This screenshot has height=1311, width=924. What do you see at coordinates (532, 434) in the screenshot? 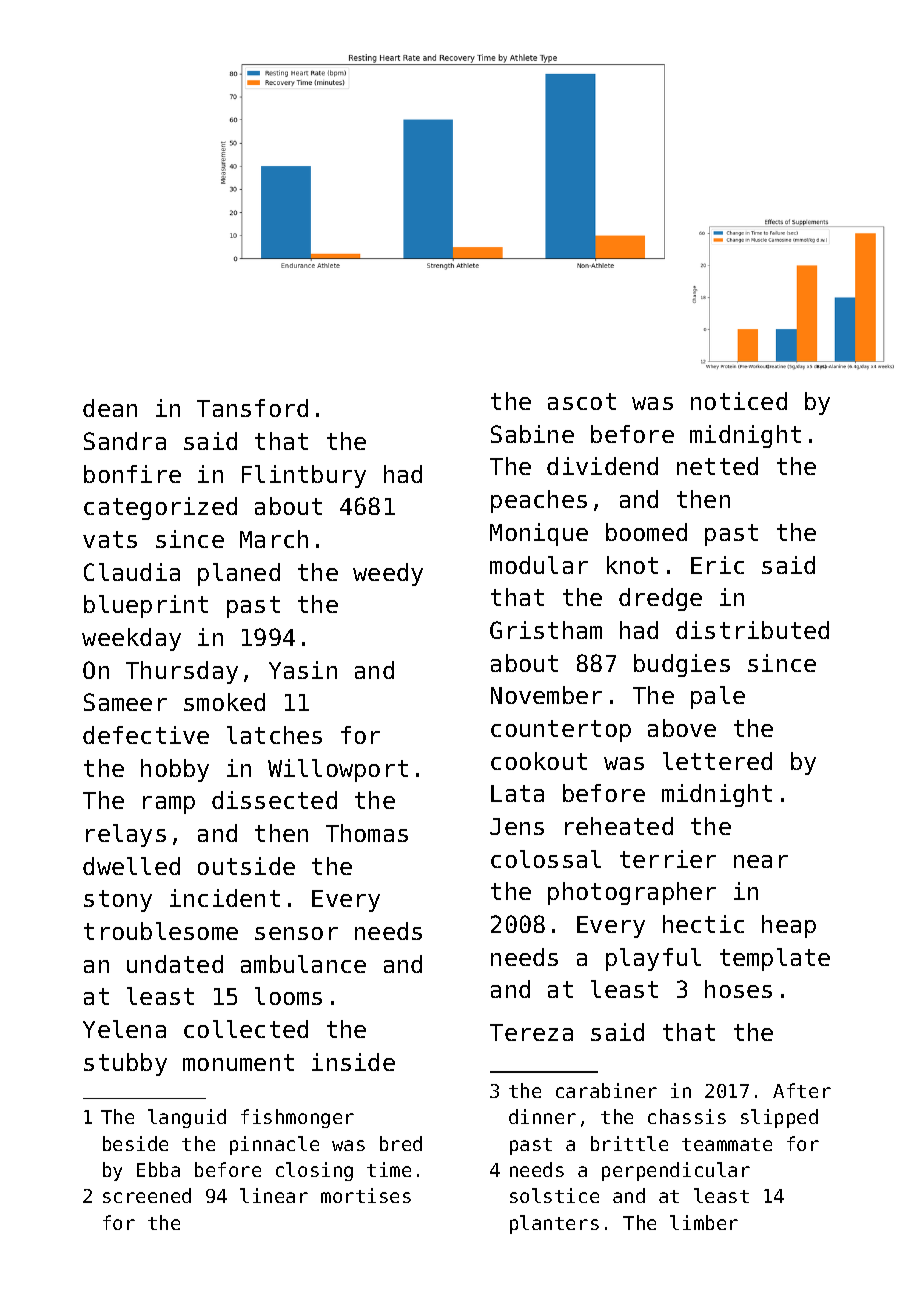
I see `Sabine` at bounding box center [532, 434].
